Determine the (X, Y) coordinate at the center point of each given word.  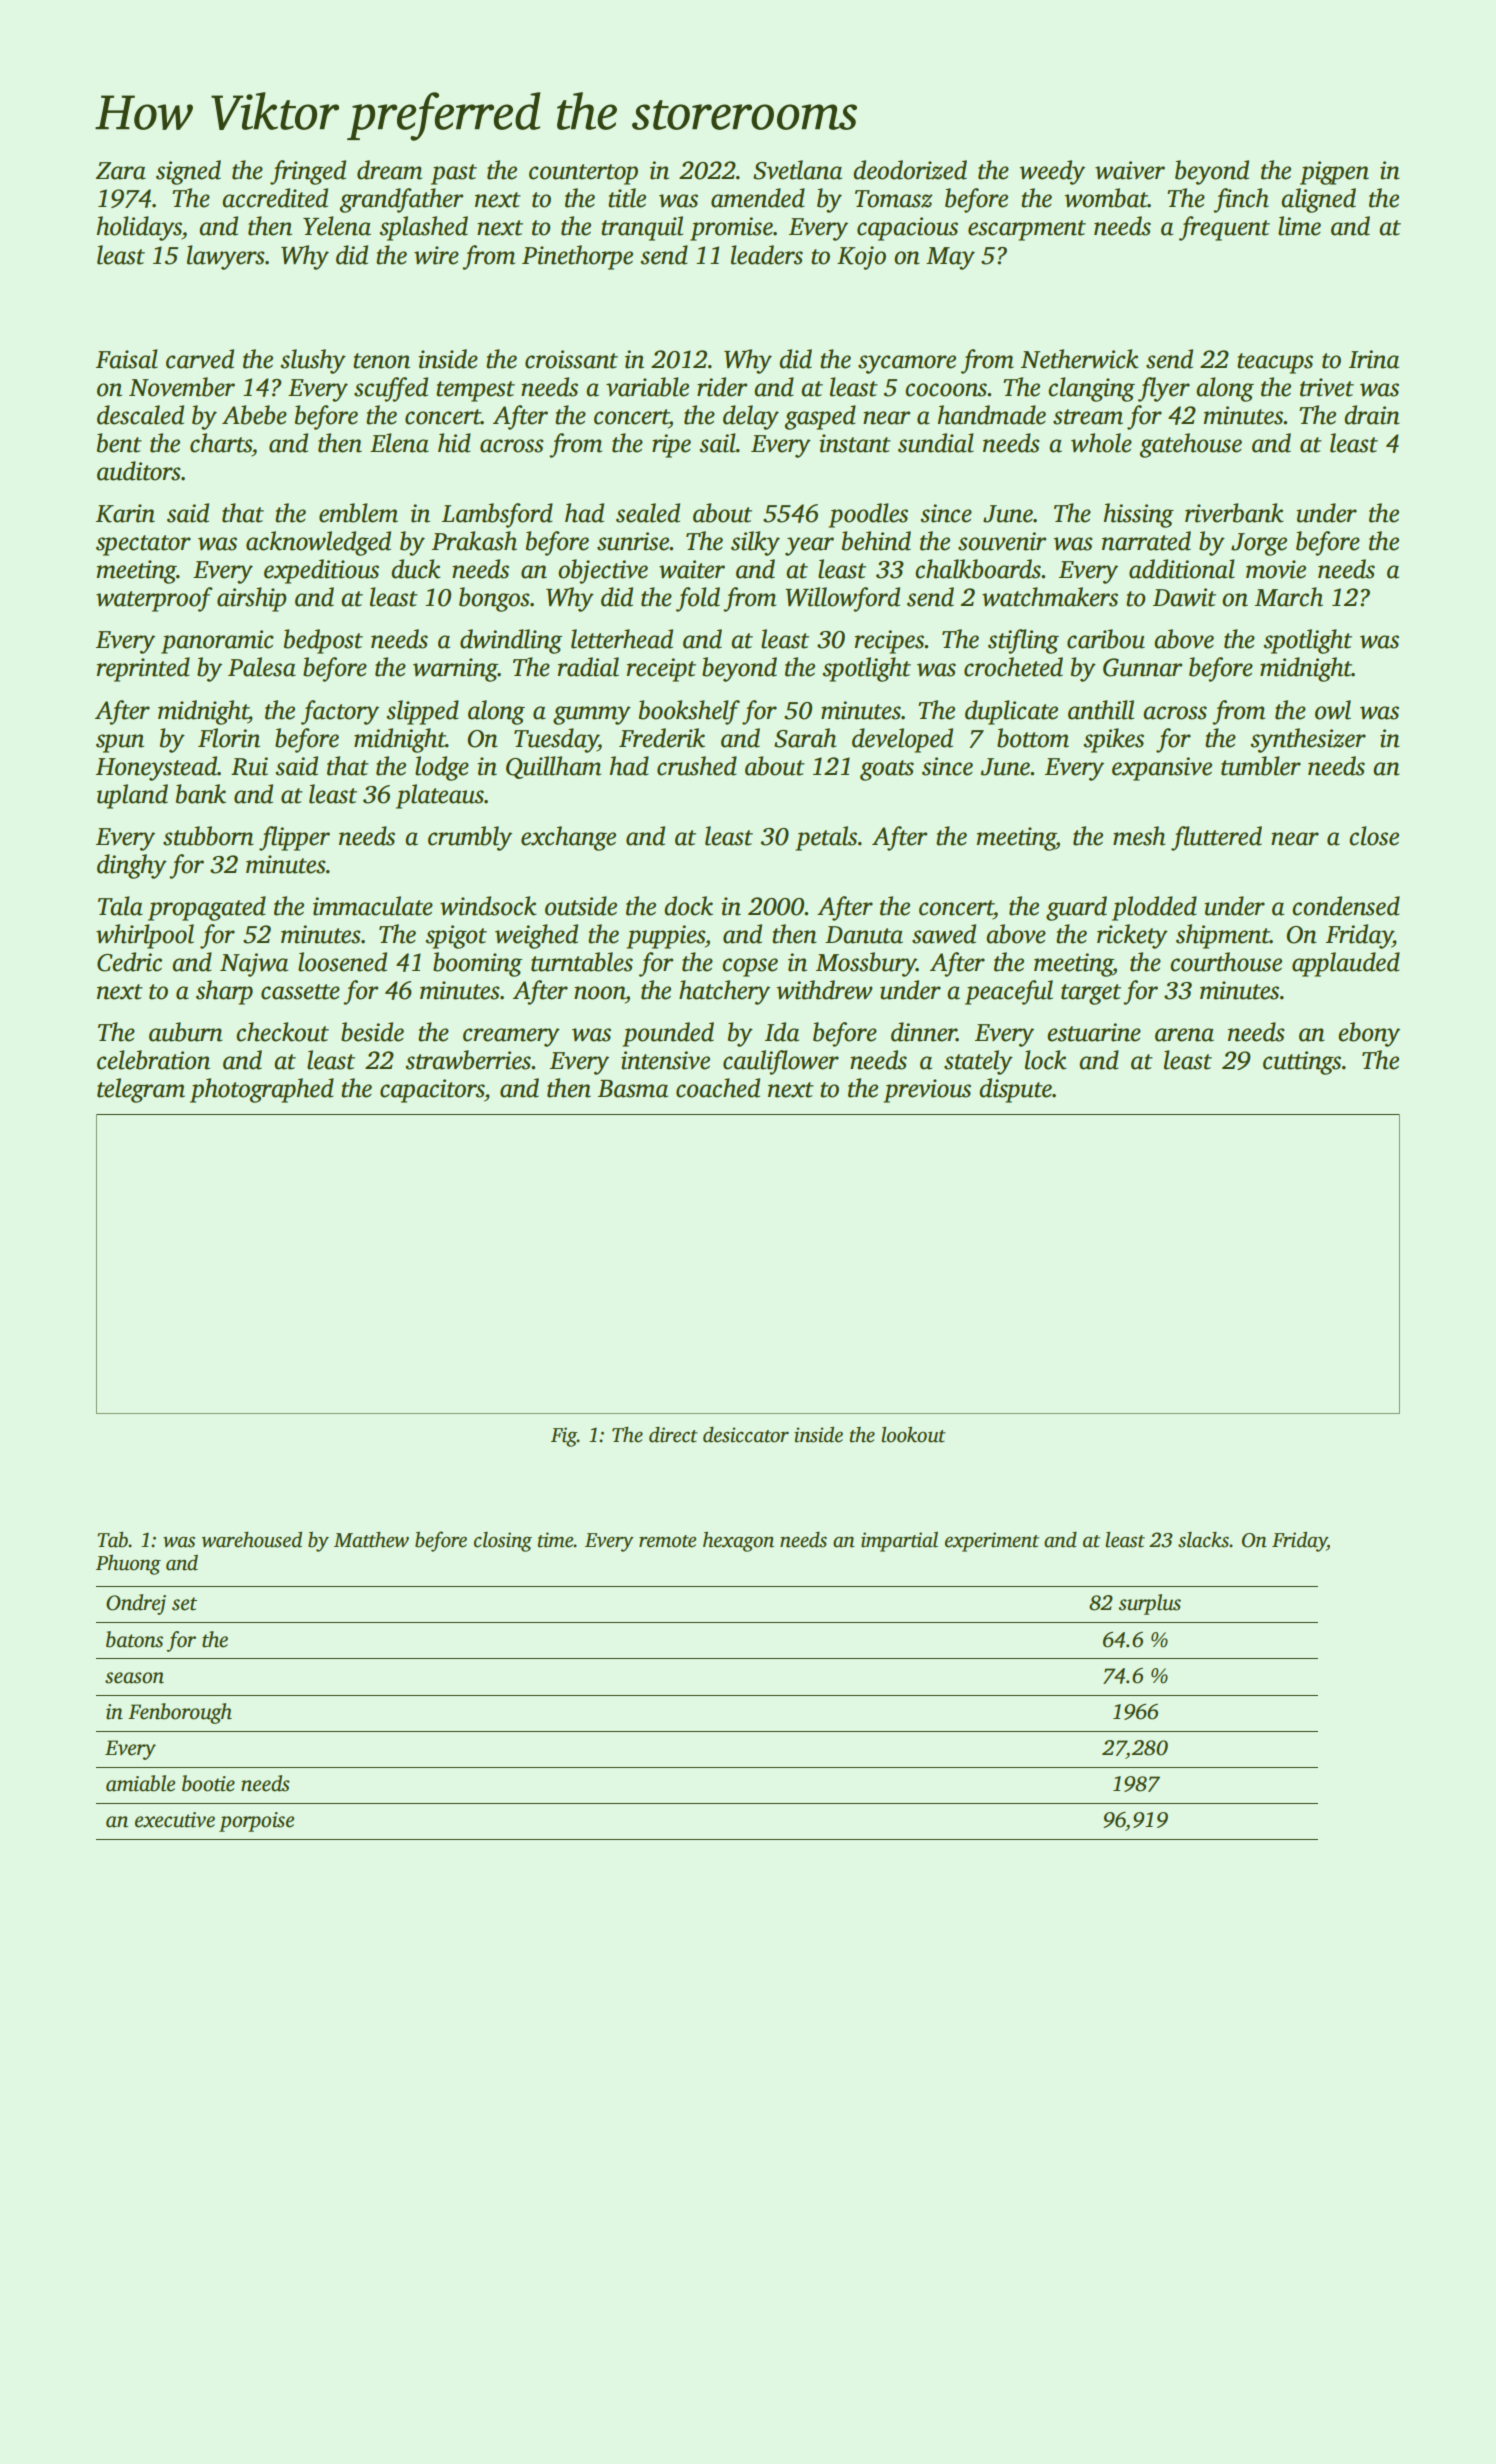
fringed (308, 172)
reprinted (143, 669)
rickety (1132, 936)
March (1289, 597)
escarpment (1027, 230)
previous (927, 1091)
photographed (262, 1090)
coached (718, 1088)
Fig (564, 1437)
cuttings (1302, 1063)
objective (603, 571)
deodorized (910, 170)
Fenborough (180, 1713)
